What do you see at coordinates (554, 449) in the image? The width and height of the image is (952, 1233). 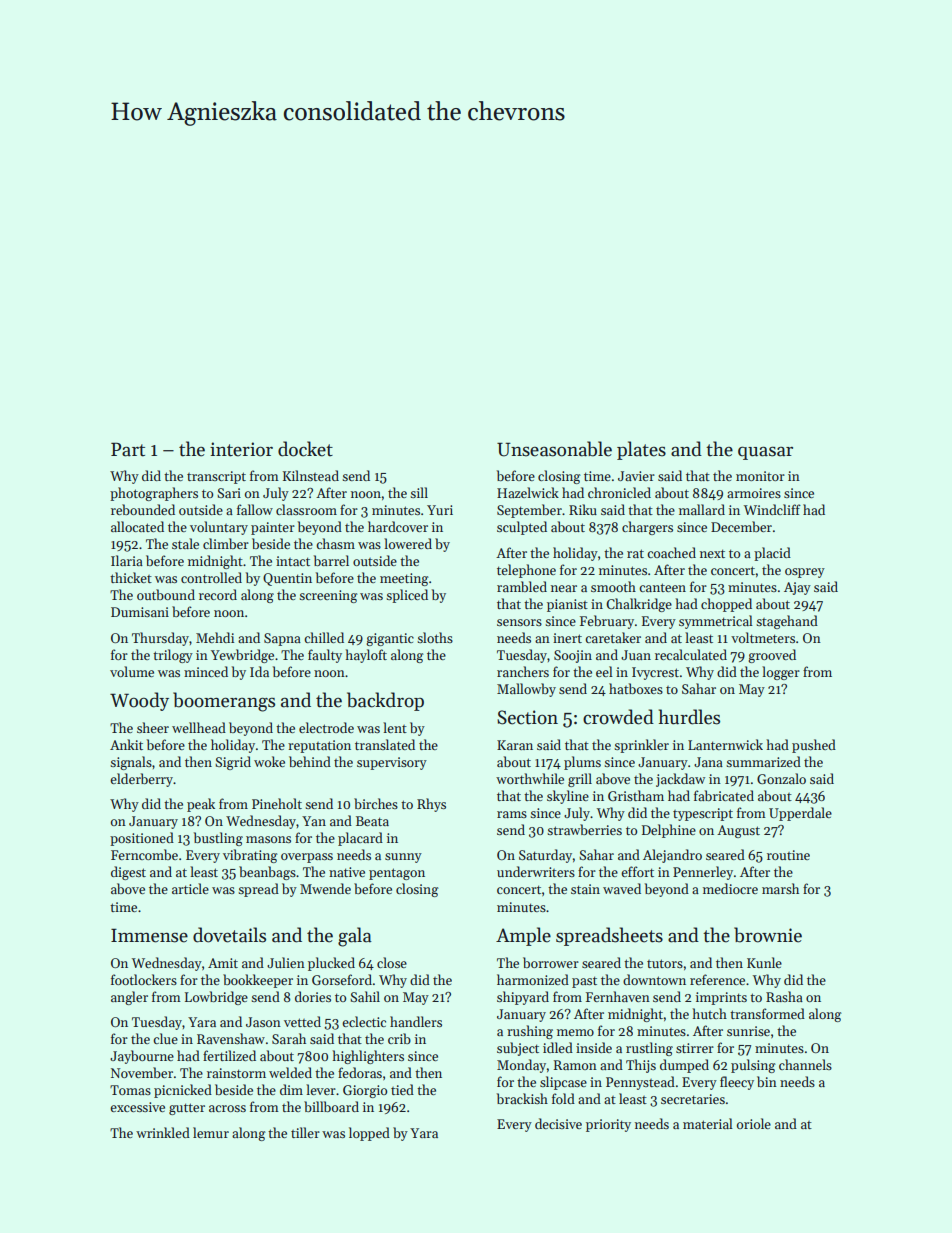 I see `Unseasonable` at bounding box center [554, 449].
